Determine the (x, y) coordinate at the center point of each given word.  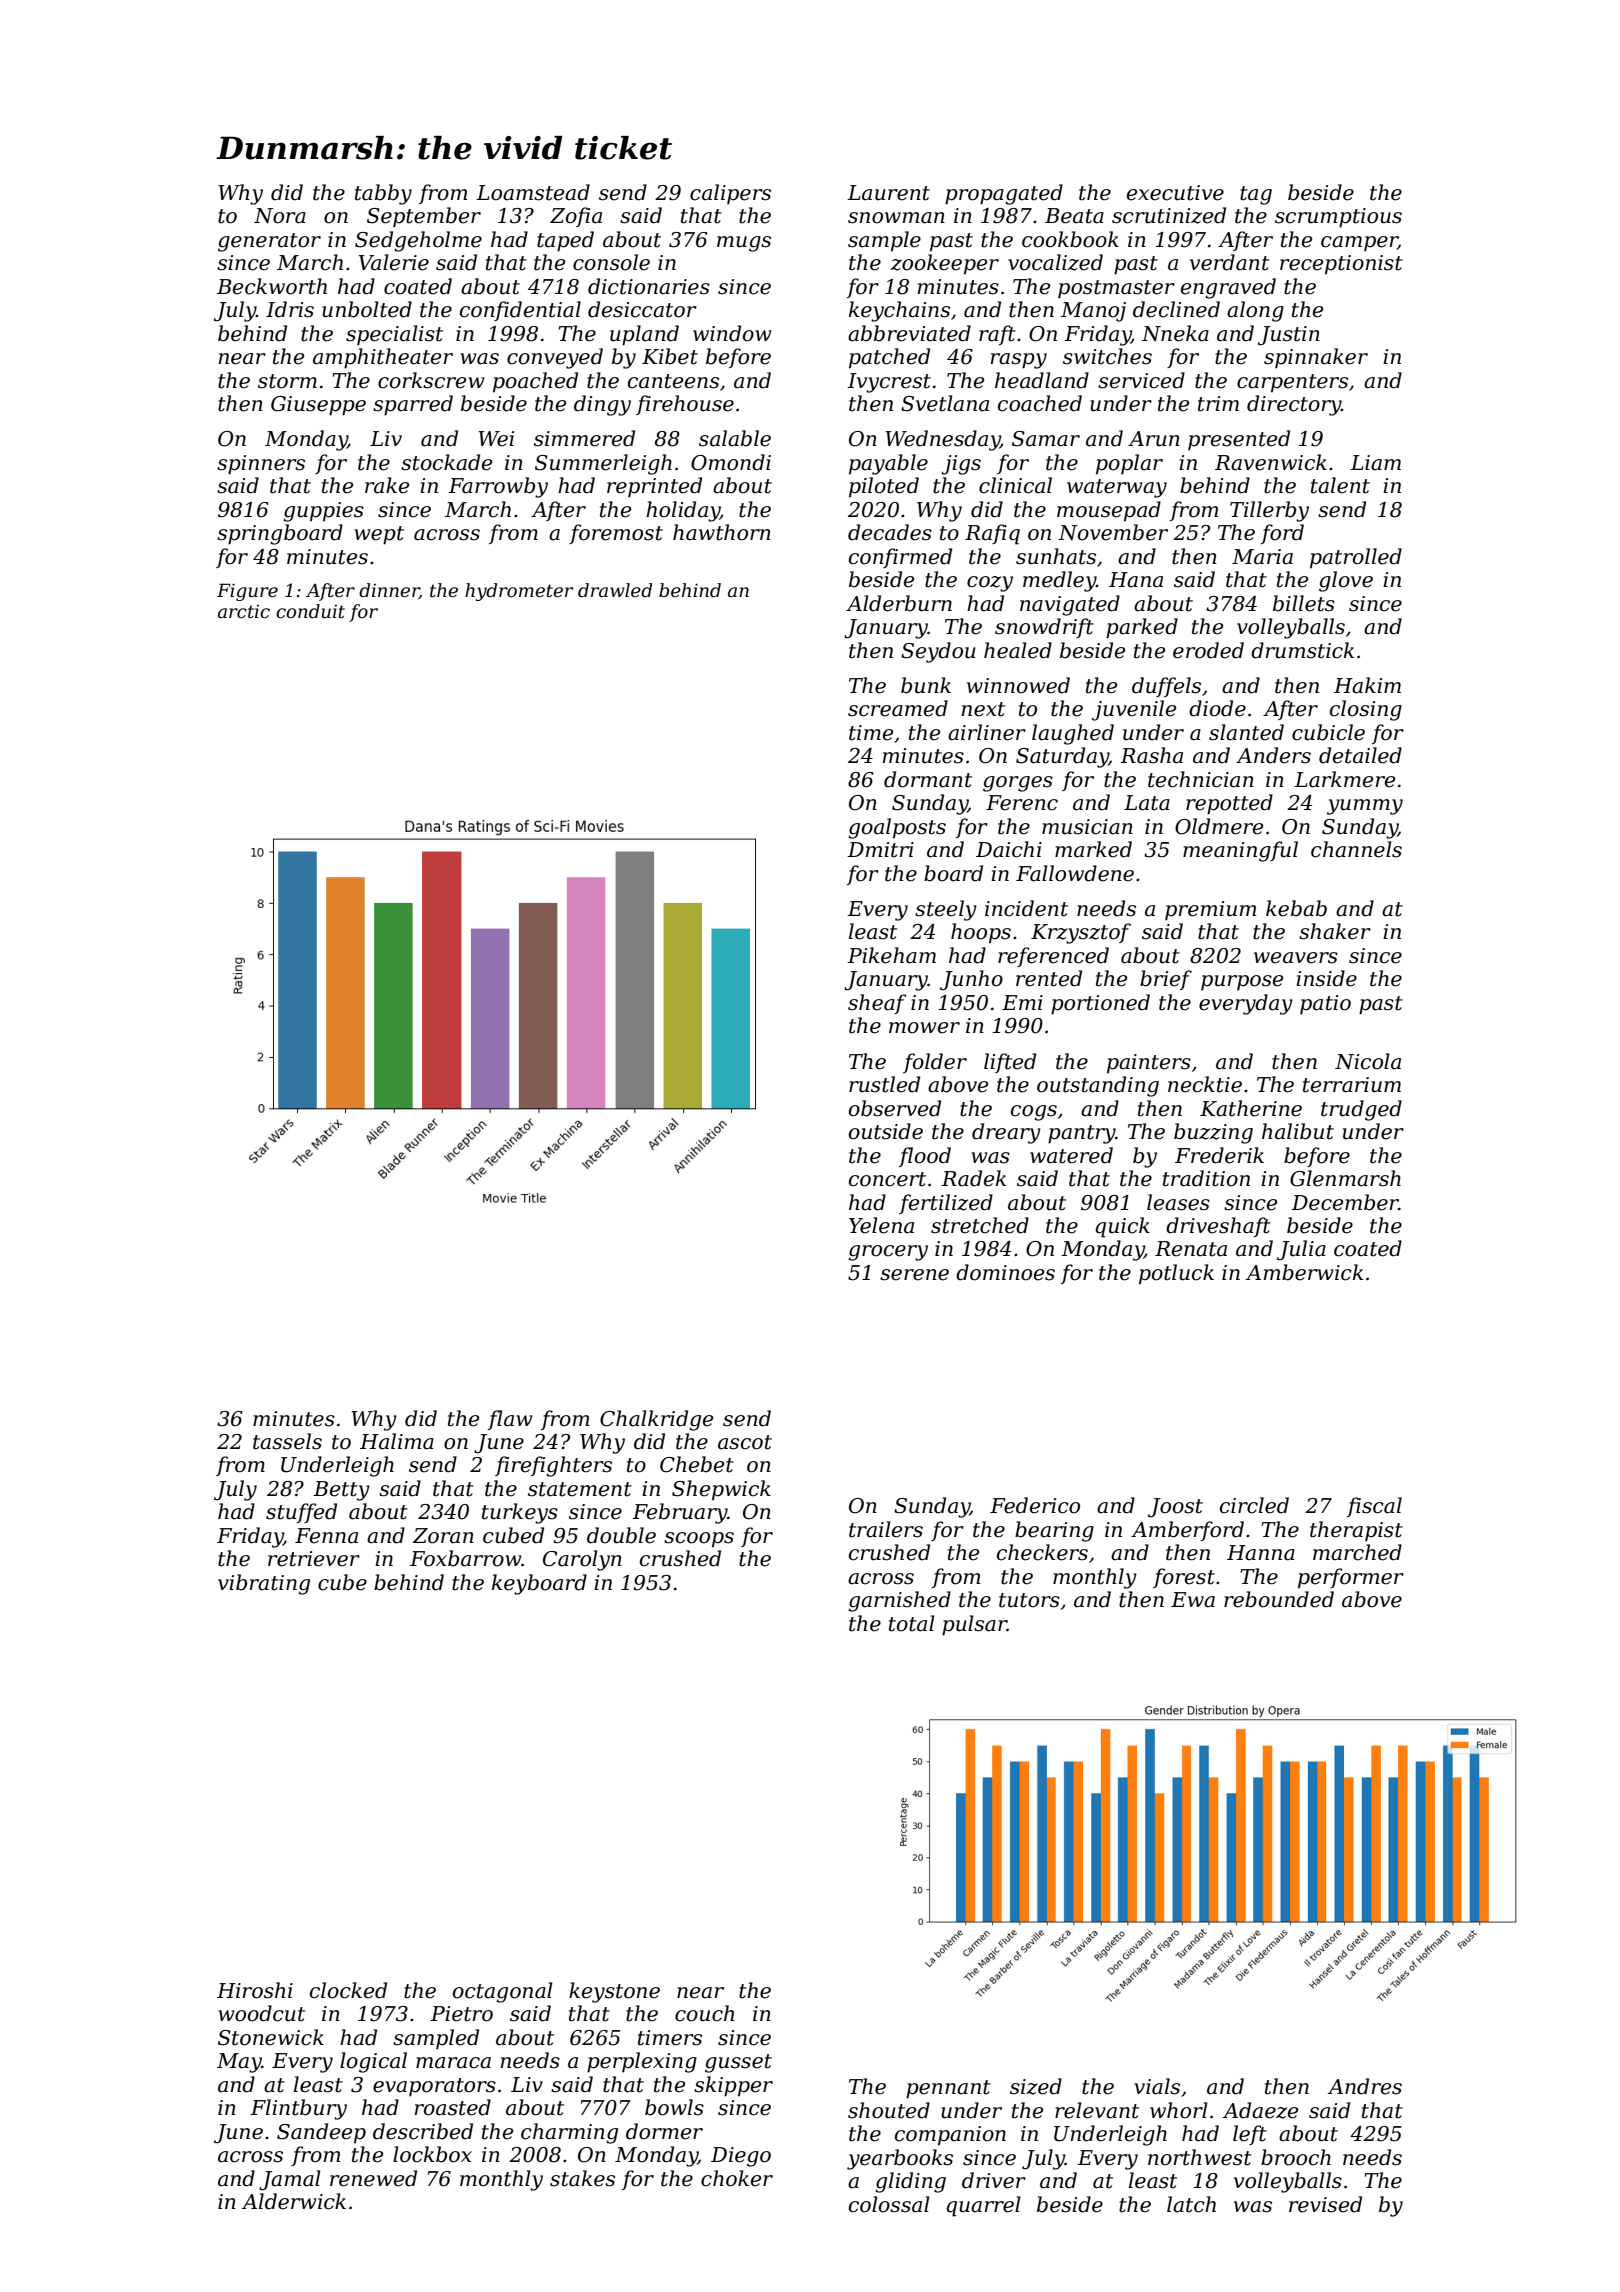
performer (1351, 1578)
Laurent (888, 193)
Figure (247, 592)
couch (705, 2013)
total (912, 1623)
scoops (699, 1540)
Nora (280, 216)
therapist (1356, 1531)
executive (1175, 193)
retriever (314, 1559)
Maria (1262, 557)
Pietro (461, 2014)
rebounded (1279, 1599)
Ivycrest (889, 383)
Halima (397, 1441)
